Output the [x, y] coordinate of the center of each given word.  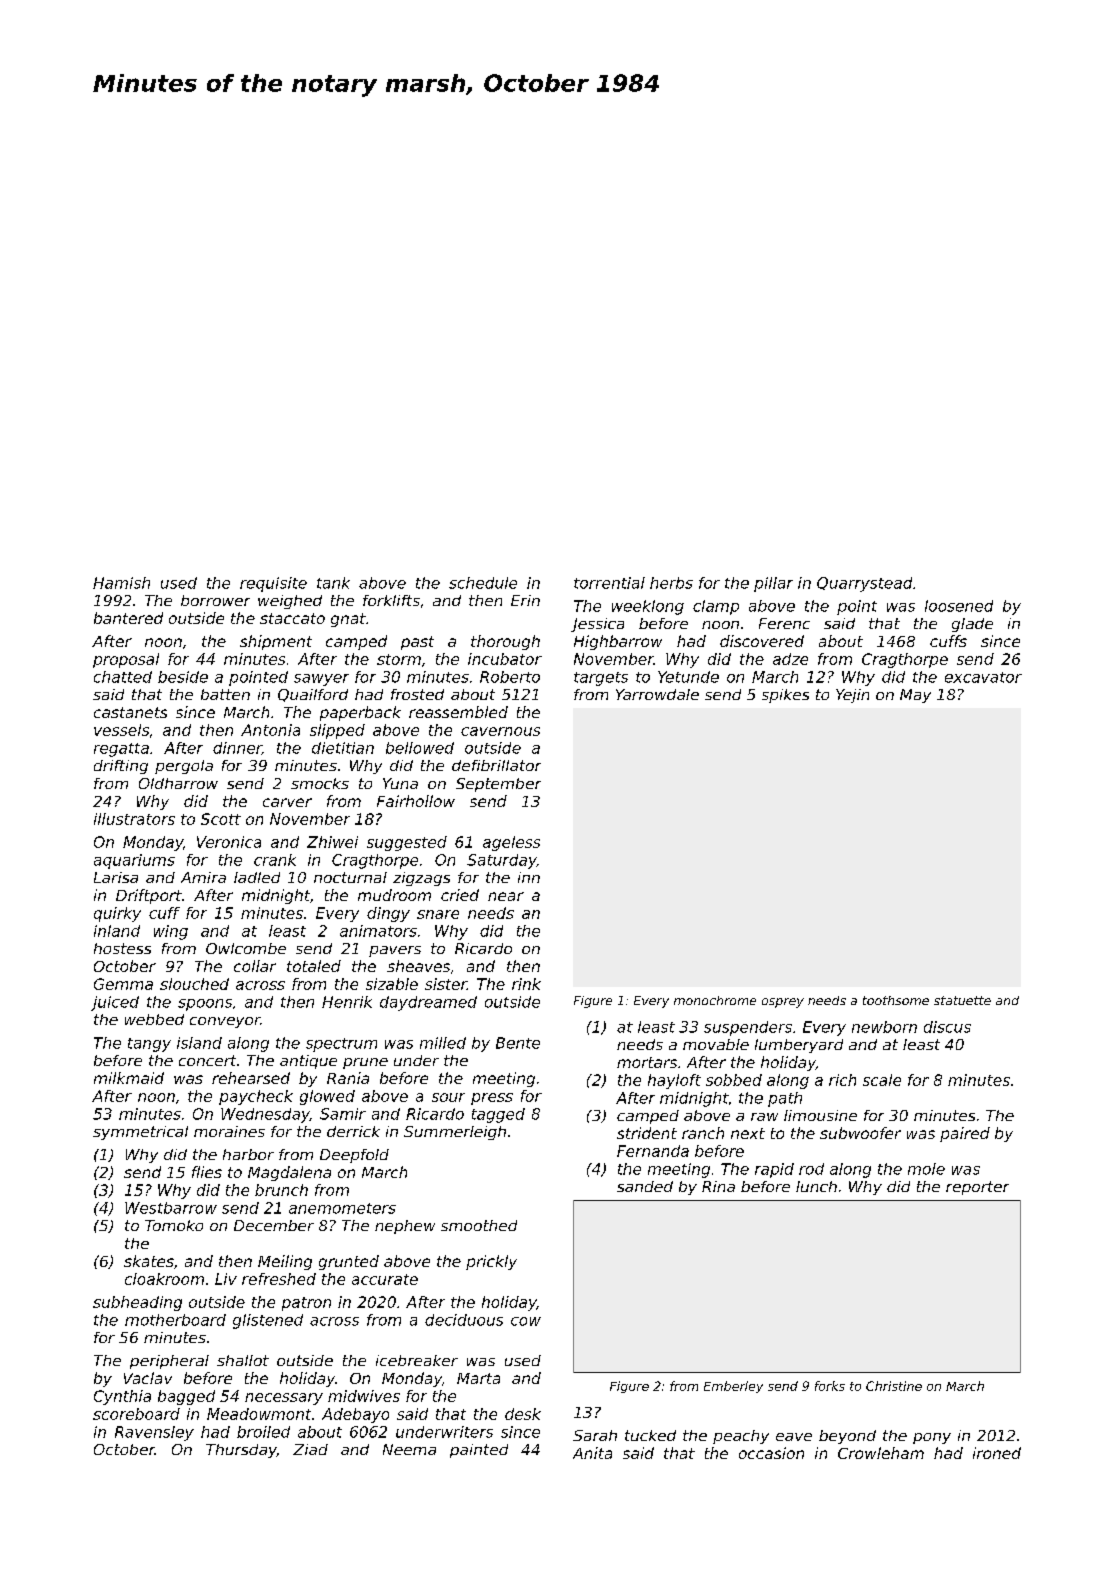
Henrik [347, 1002]
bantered [128, 618]
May [915, 696]
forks [830, 1386]
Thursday [241, 1451]
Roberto [510, 677]
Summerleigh [455, 1133]
